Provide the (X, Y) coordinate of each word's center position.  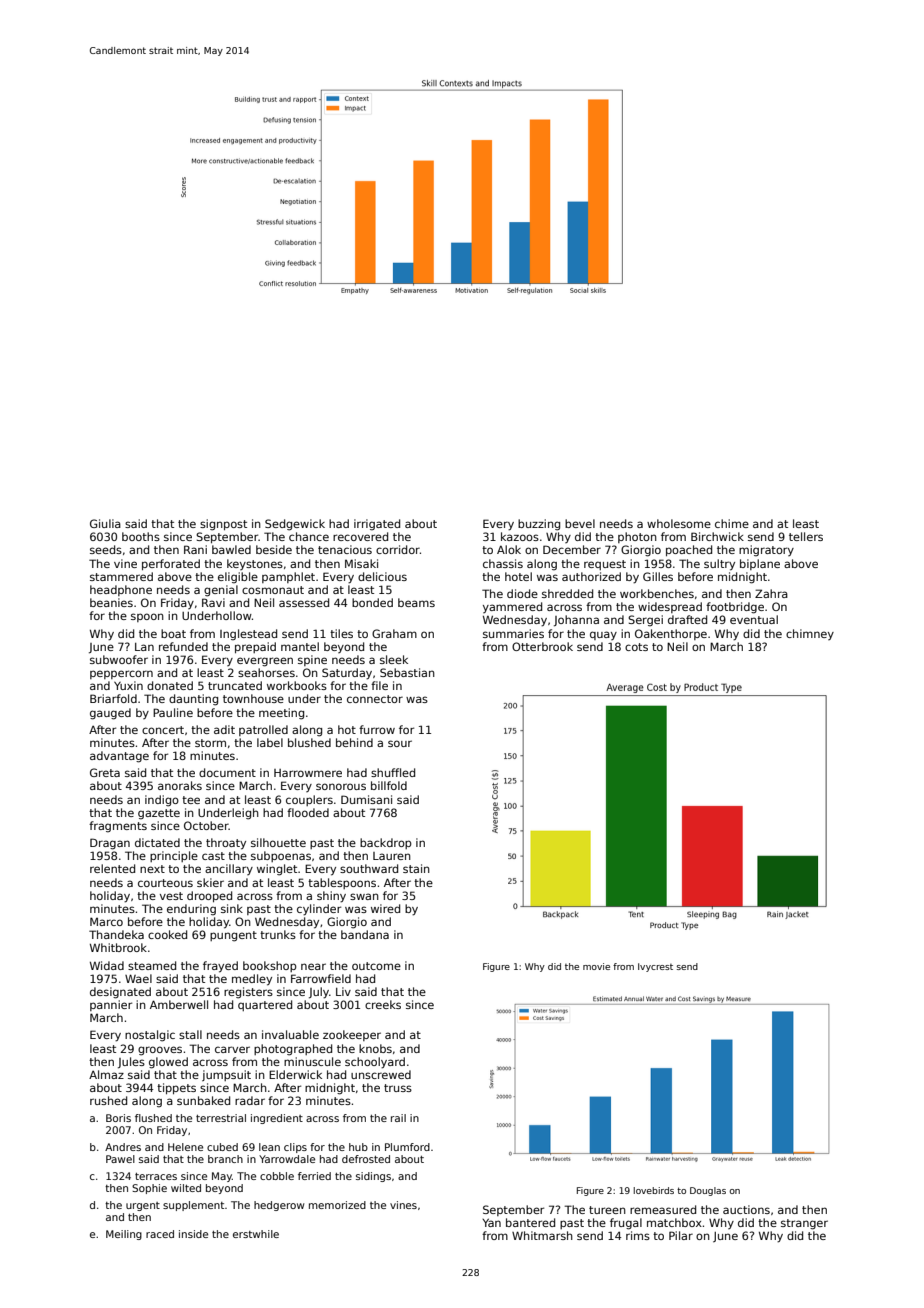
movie (596, 966)
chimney (810, 634)
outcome (376, 966)
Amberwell (179, 1004)
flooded (308, 812)
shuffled (393, 772)
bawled (231, 549)
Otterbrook (542, 646)
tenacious (345, 549)
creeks (383, 1004)
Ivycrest (655, 967)
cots (636, 647)
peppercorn (121, 674)
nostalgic (150, 1036)
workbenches (657, 593)
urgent (143, 1206)
